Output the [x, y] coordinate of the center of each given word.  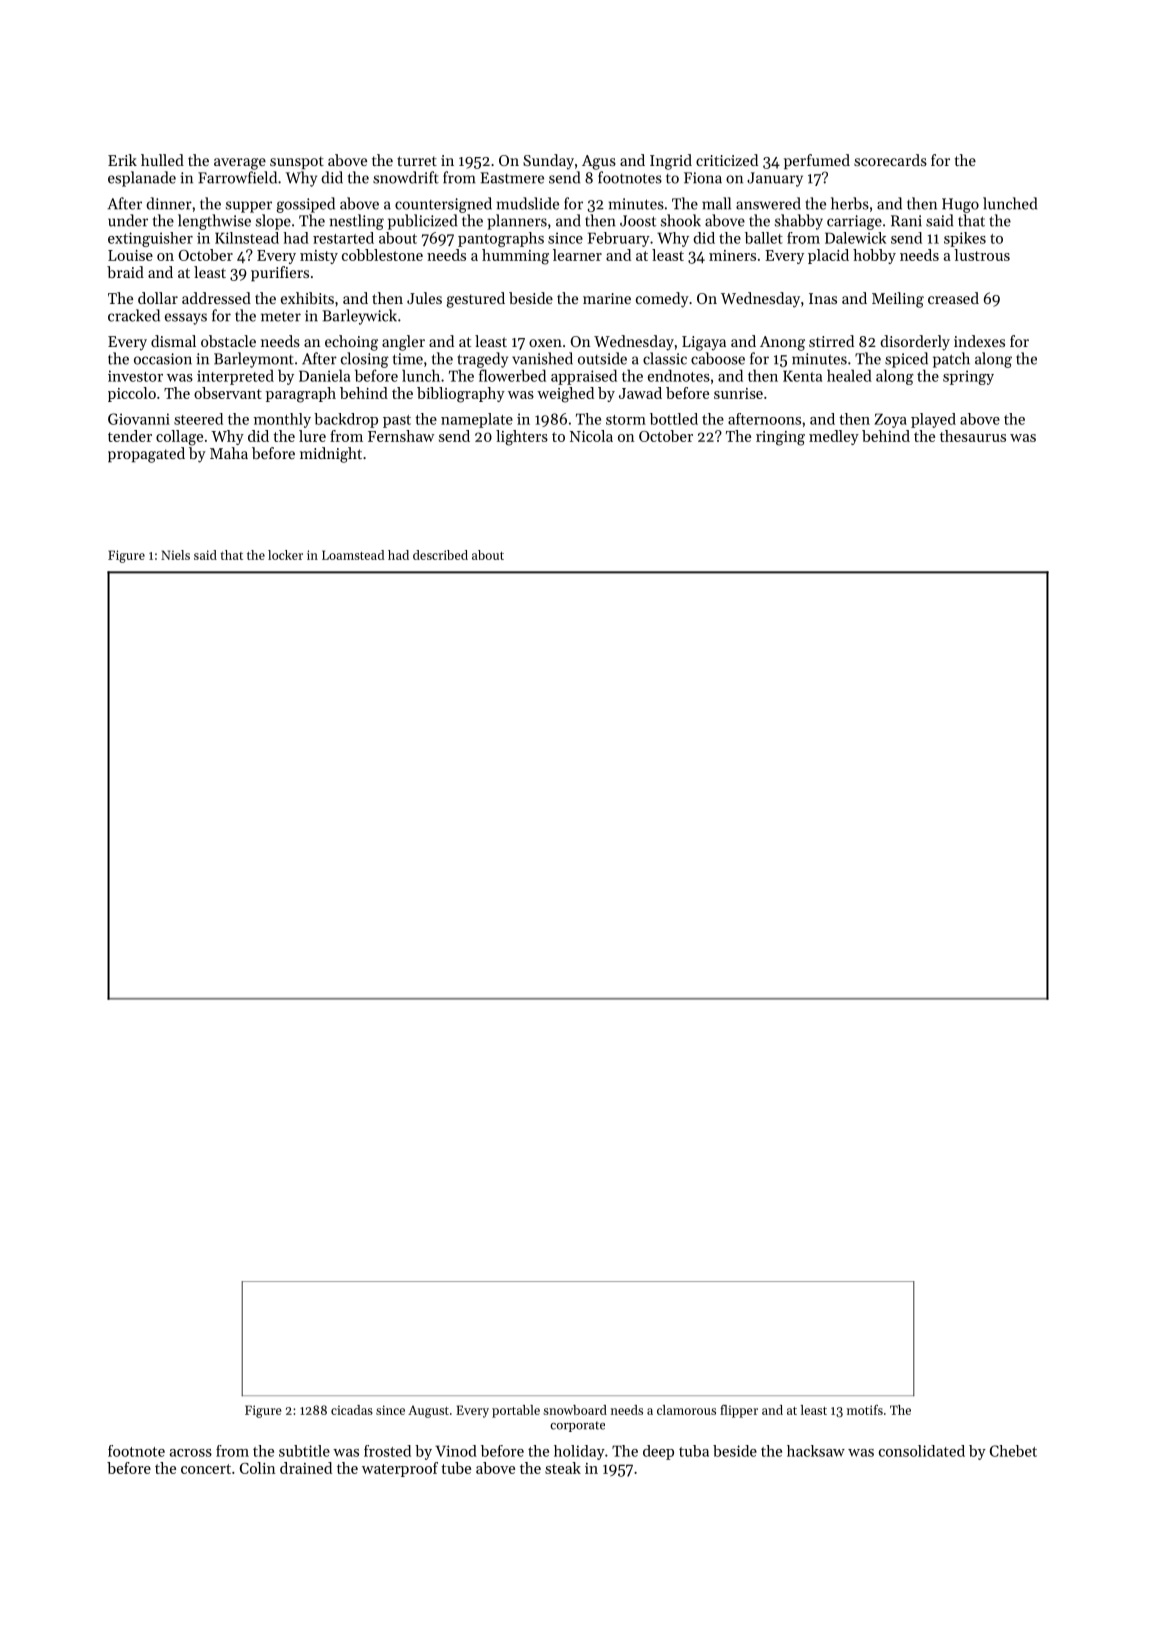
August [428, 1411]
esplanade [142, 179]
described [440, 555]
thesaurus [973, 436]
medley [834, 437]
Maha [229, 453]
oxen [545, 343]
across [191, 1453]
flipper [739, 1411]
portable [516, 1411]
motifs [865, 1410]
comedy [662, 300]
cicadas [352, 1410]
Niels [175, 555]
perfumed [817, 161]
